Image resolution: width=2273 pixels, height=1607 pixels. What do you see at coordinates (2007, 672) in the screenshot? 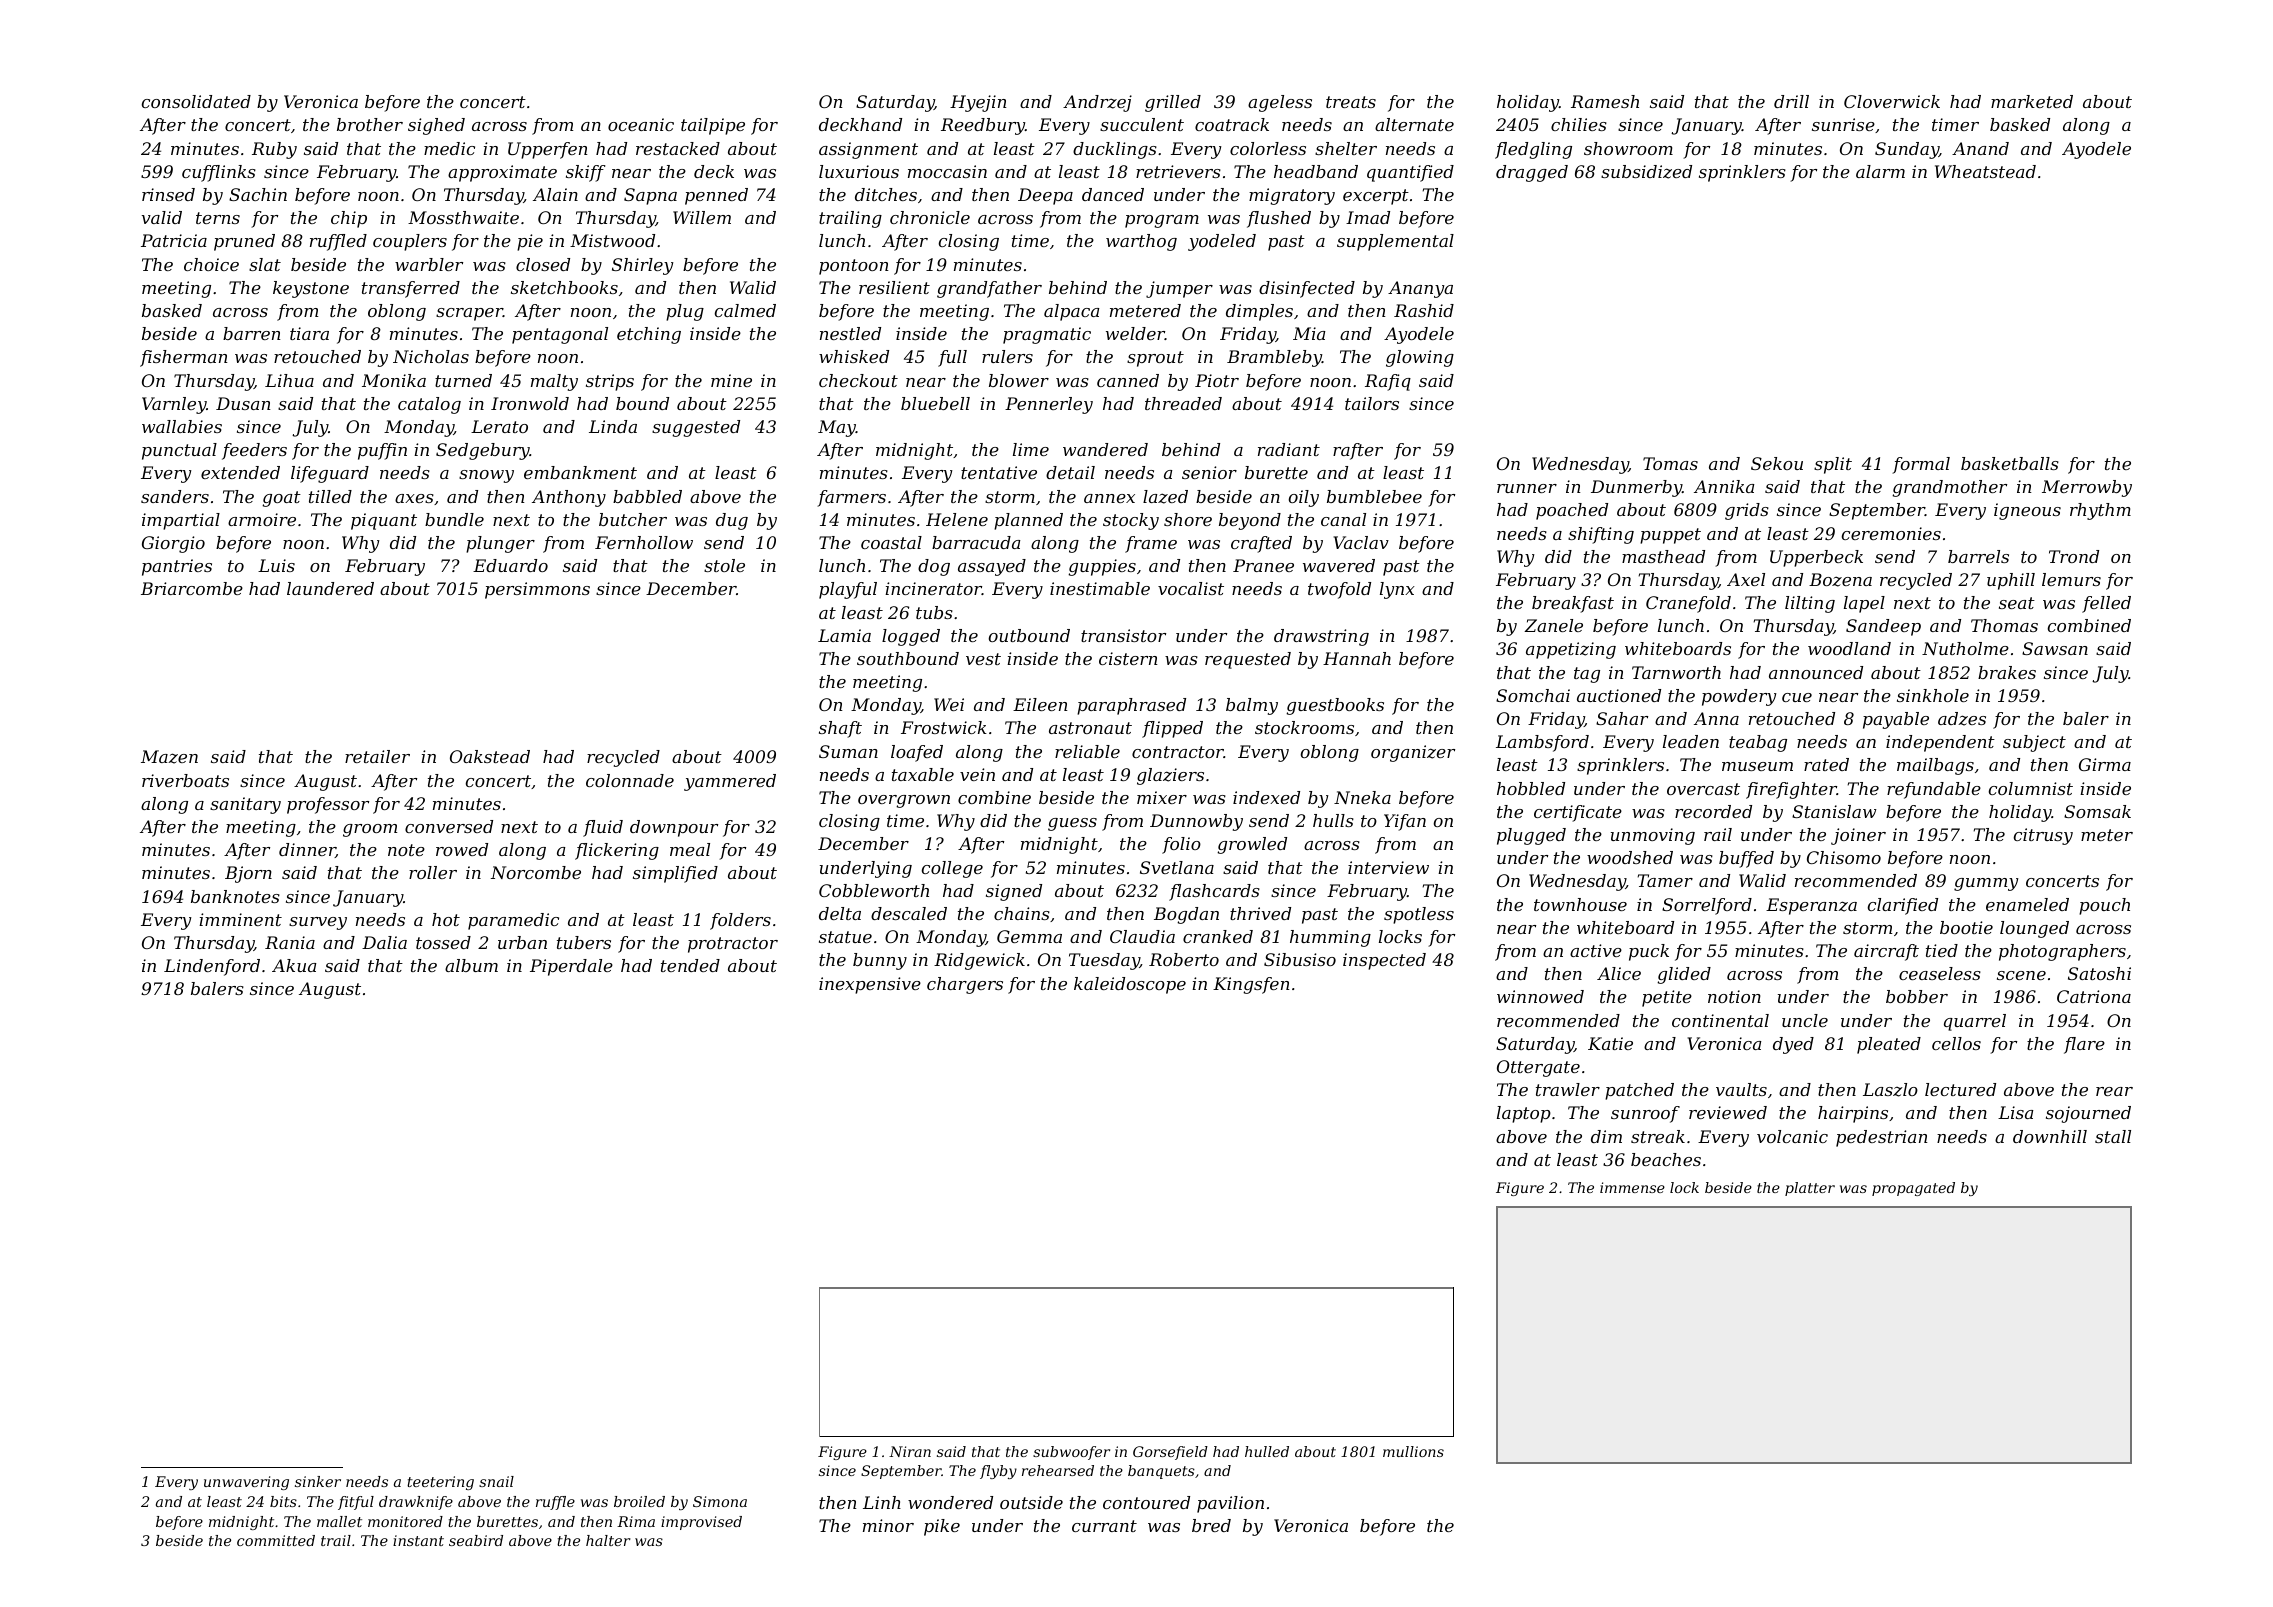
I see `brakes` at bounding box center [2007, 672].
